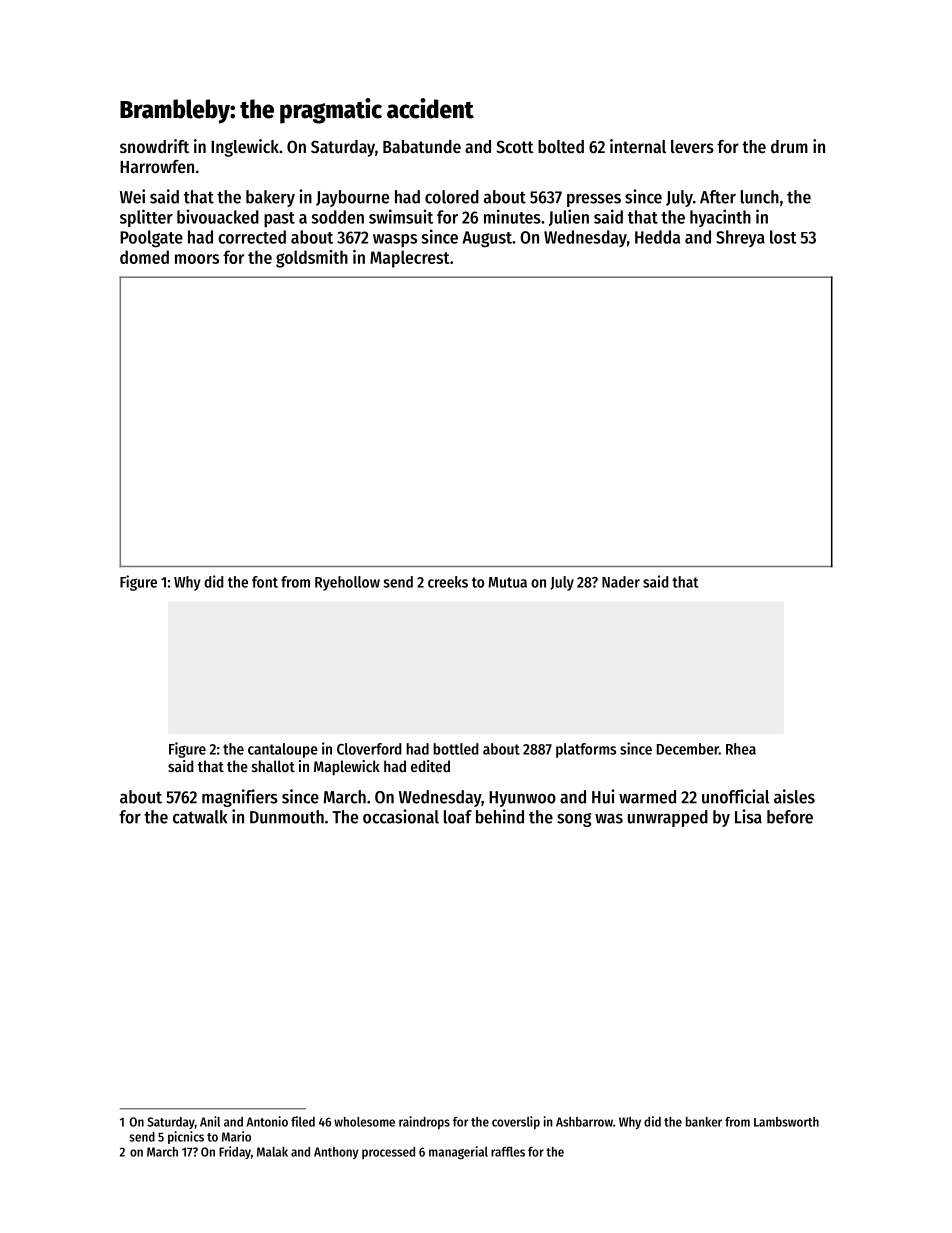  I want to click on Shreya, so click(740, 238).
